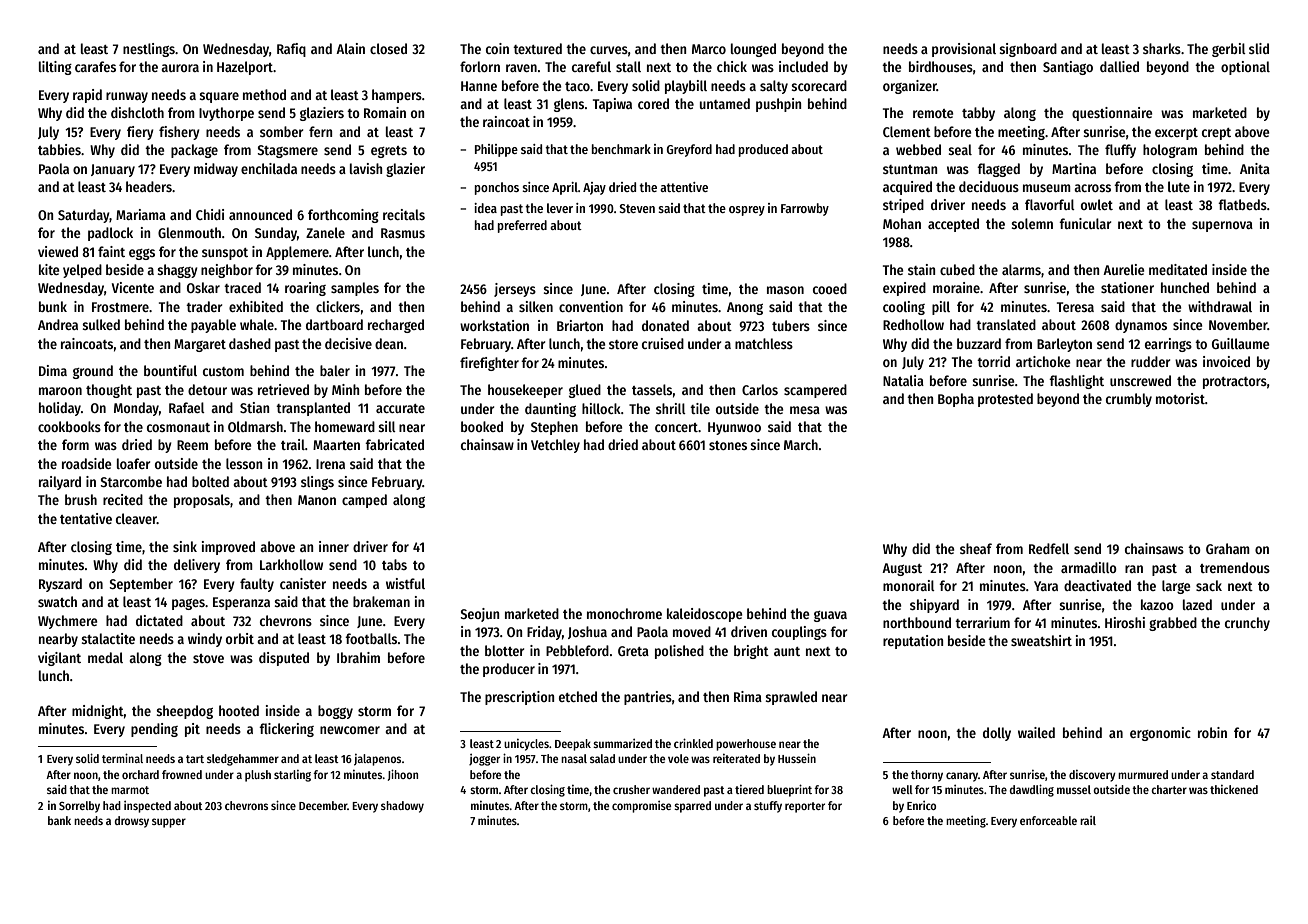 The image size is (1308, 924). Describe the element at coordinates (1212, 732) in the image. I see `robin` at that location.
